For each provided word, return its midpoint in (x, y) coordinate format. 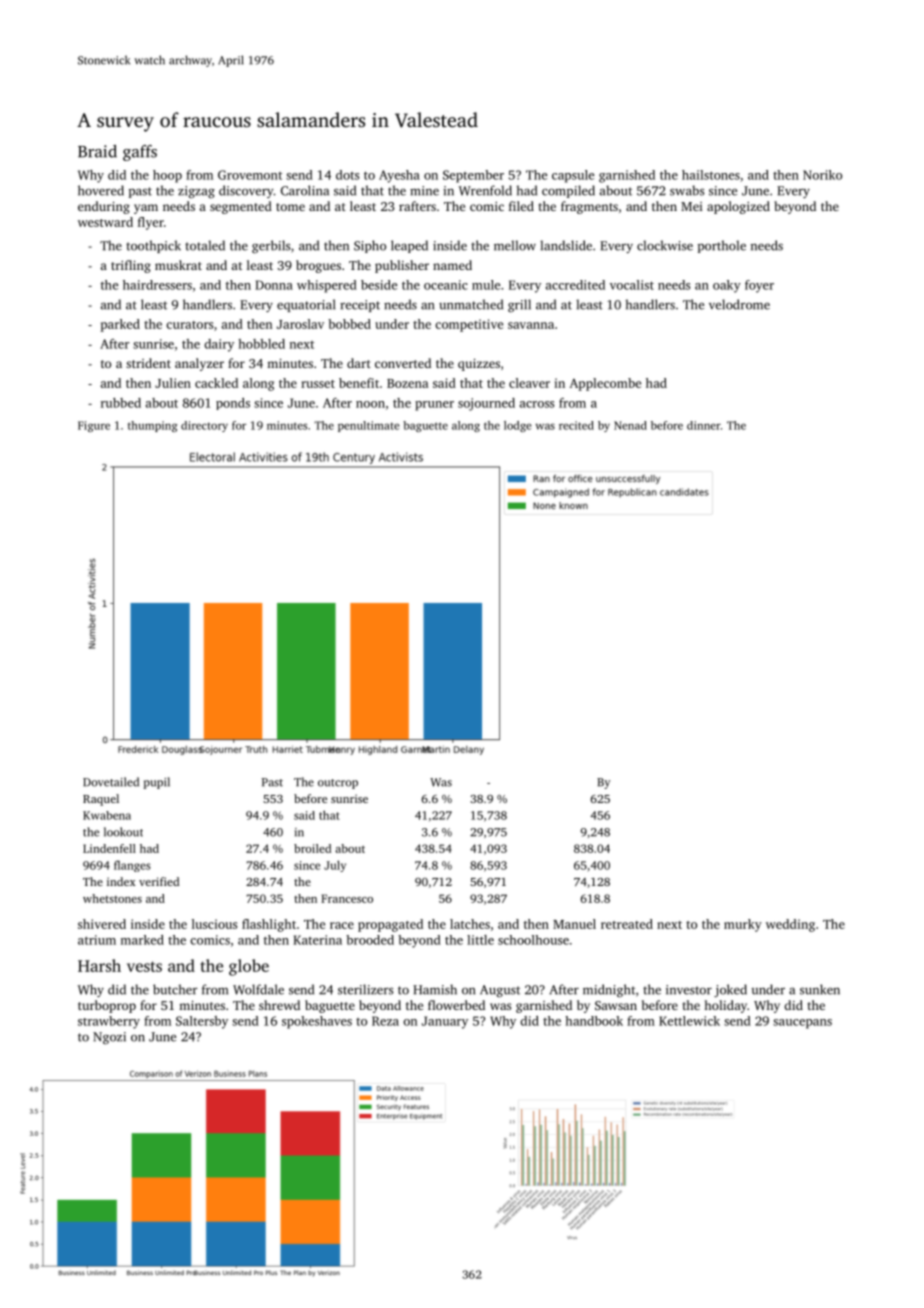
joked (730, 990)
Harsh (99, 965)
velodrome (739, 304)
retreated (627, 924)
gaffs (140, 153)
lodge (518, 426)
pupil (156, 783)
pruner (434, 406)
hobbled (261, 344)
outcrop (338, 784)
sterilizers (365, 989)
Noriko (822, 175)
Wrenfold (485, 190)
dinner (704, 425)
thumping (153, 426)
